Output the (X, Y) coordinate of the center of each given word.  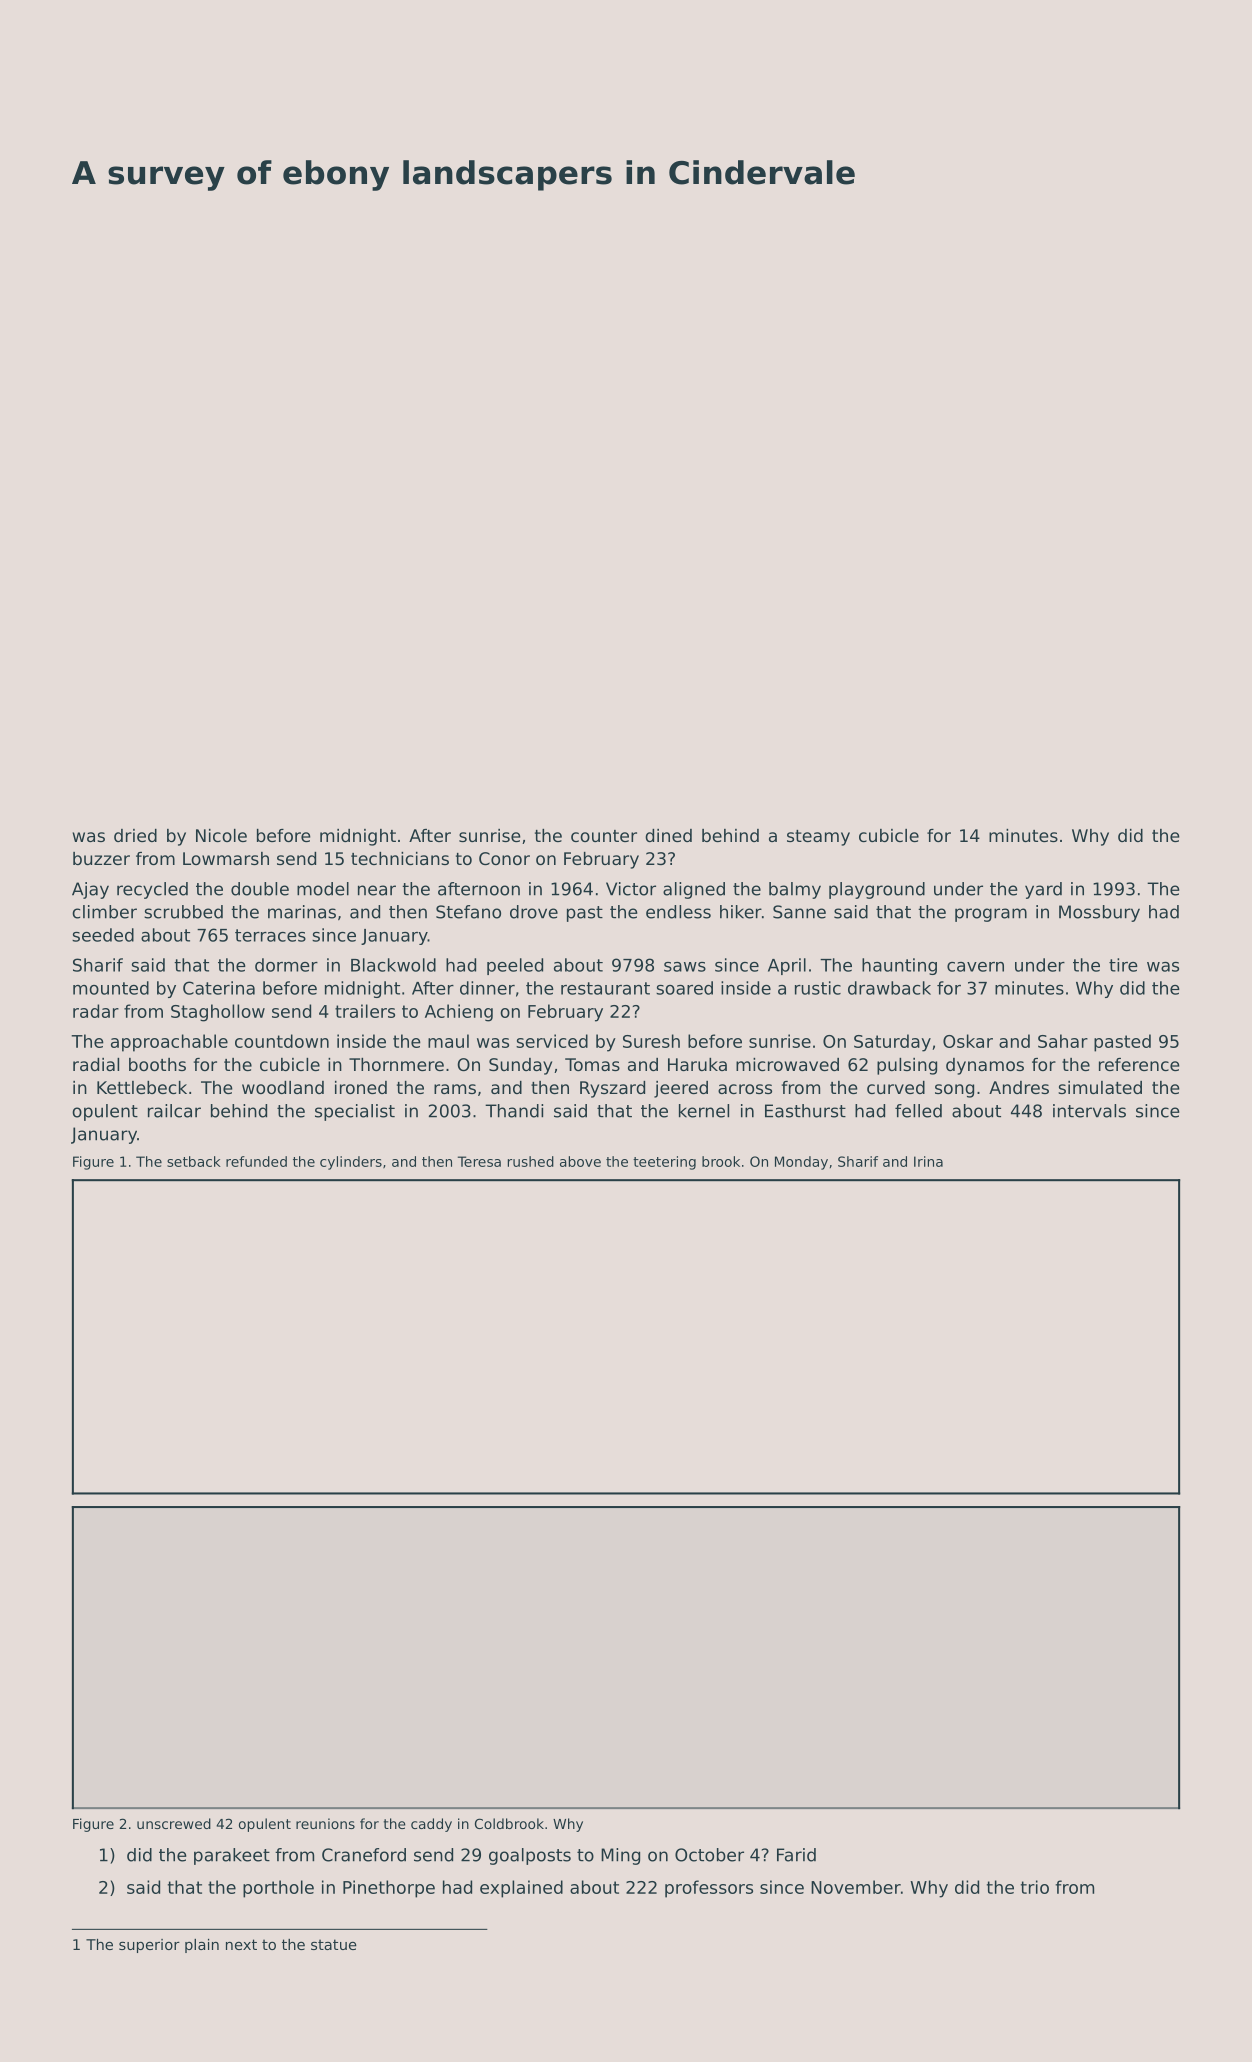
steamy (818, 838)
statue (334, 1944)
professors (709, 1889)
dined (668, 835)
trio (1035, 1887)
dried (135, 835)
